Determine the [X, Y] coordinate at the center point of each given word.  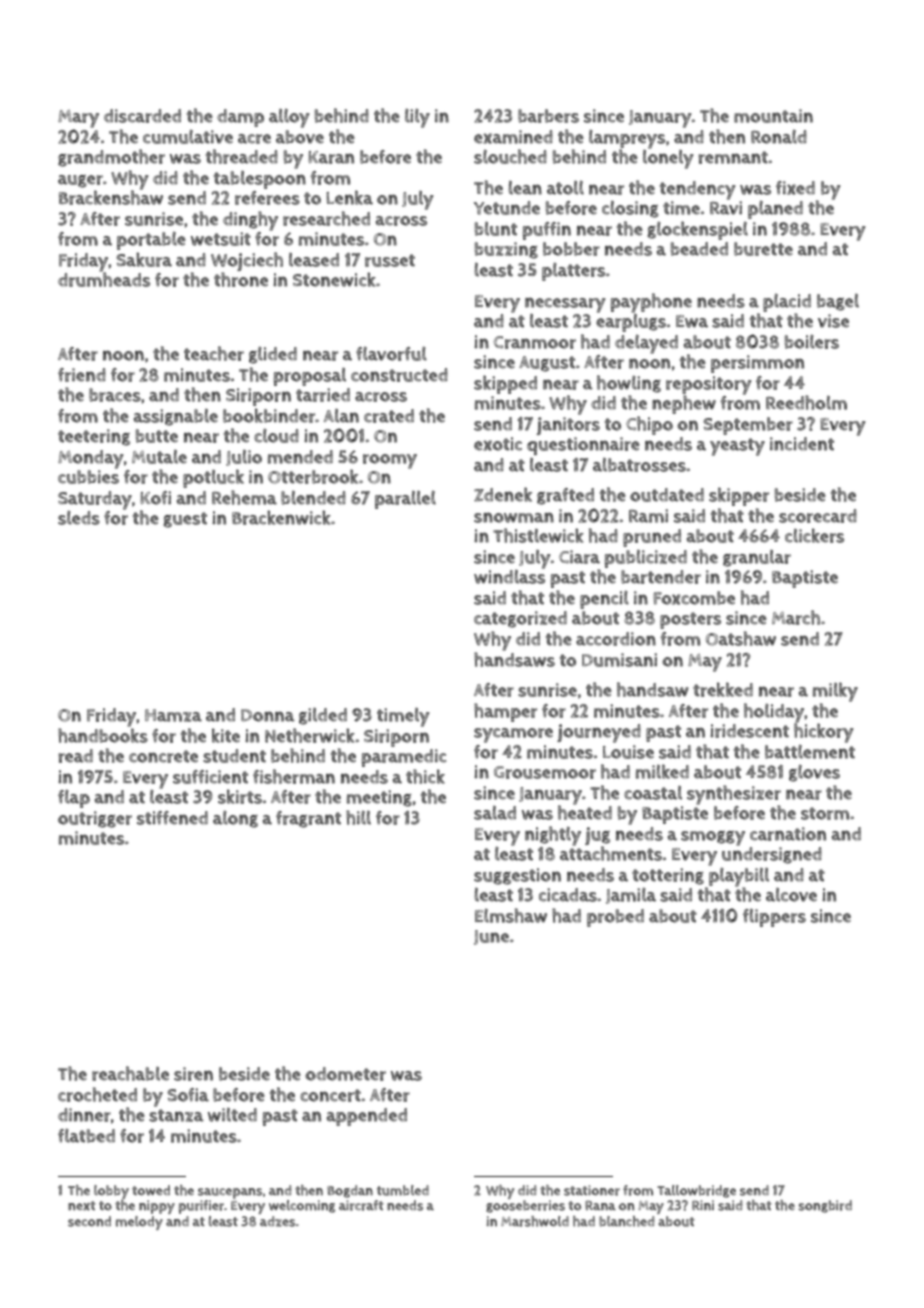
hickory [824, 733]
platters [573, 271]
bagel [838, 302]
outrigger [95, 819]
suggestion [517, 876]
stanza [176, 1115]
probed [615, 918]
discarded [142, 116]
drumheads [104, 279]
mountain [773, 116]
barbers [548, 116]
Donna [268, 715]
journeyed [599, 733]
